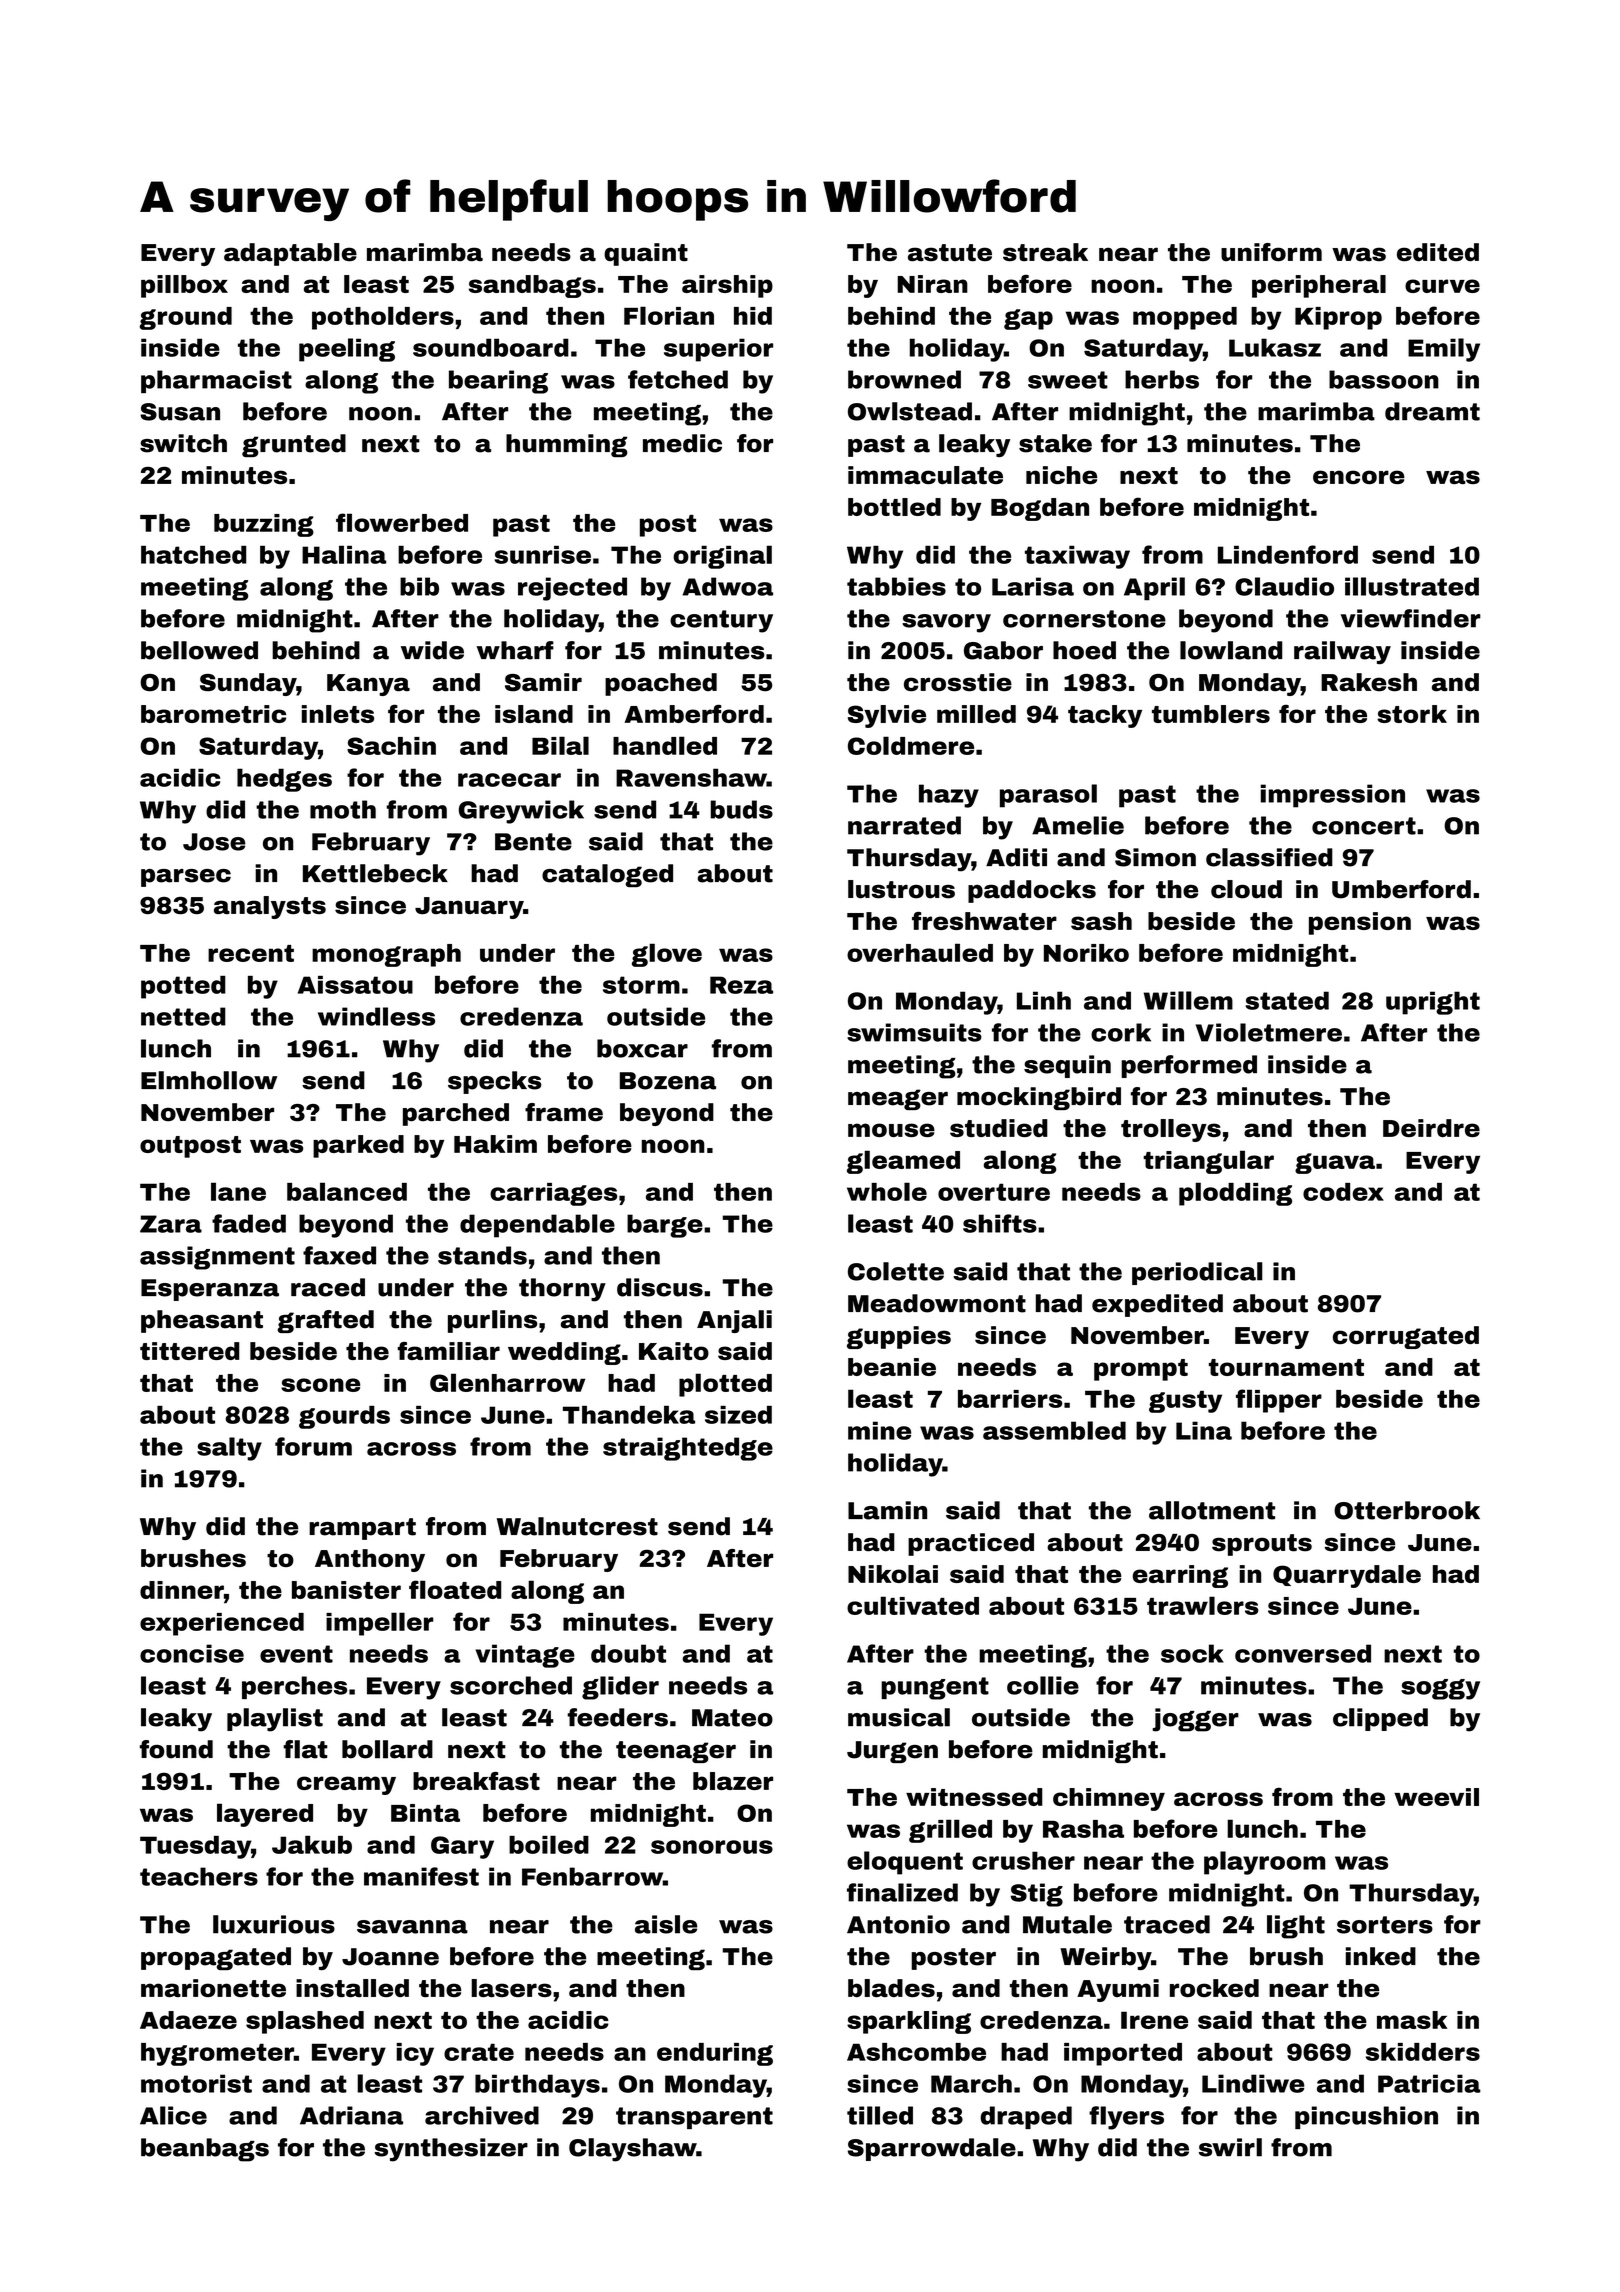 This screenshot has width=1620, height=2292. Describe the element at coordinates (674, 1351) in the screenshot. I see `Kaito` at that location.
